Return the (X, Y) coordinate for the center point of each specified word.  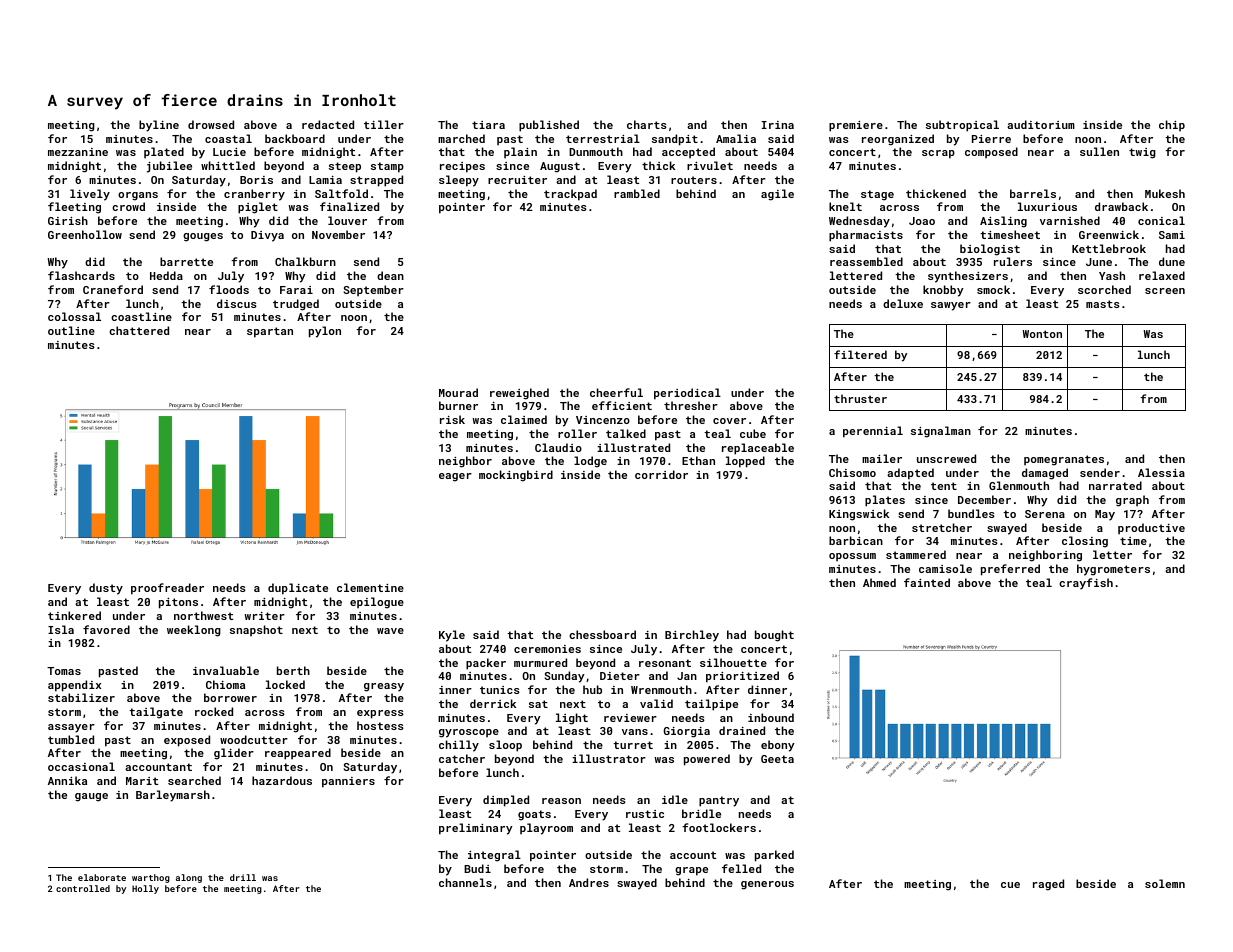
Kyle (452, 636)
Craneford (113, 289)
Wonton (1042, 334)
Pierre (991, 139)
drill (243, 877)
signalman (941, 432)
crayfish (1086, 584)
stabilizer (81, 697)
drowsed (211, 124)
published (549, 126)
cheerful (616, 392)
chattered (139, 330)
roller (577, 433)
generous (767, 885)
